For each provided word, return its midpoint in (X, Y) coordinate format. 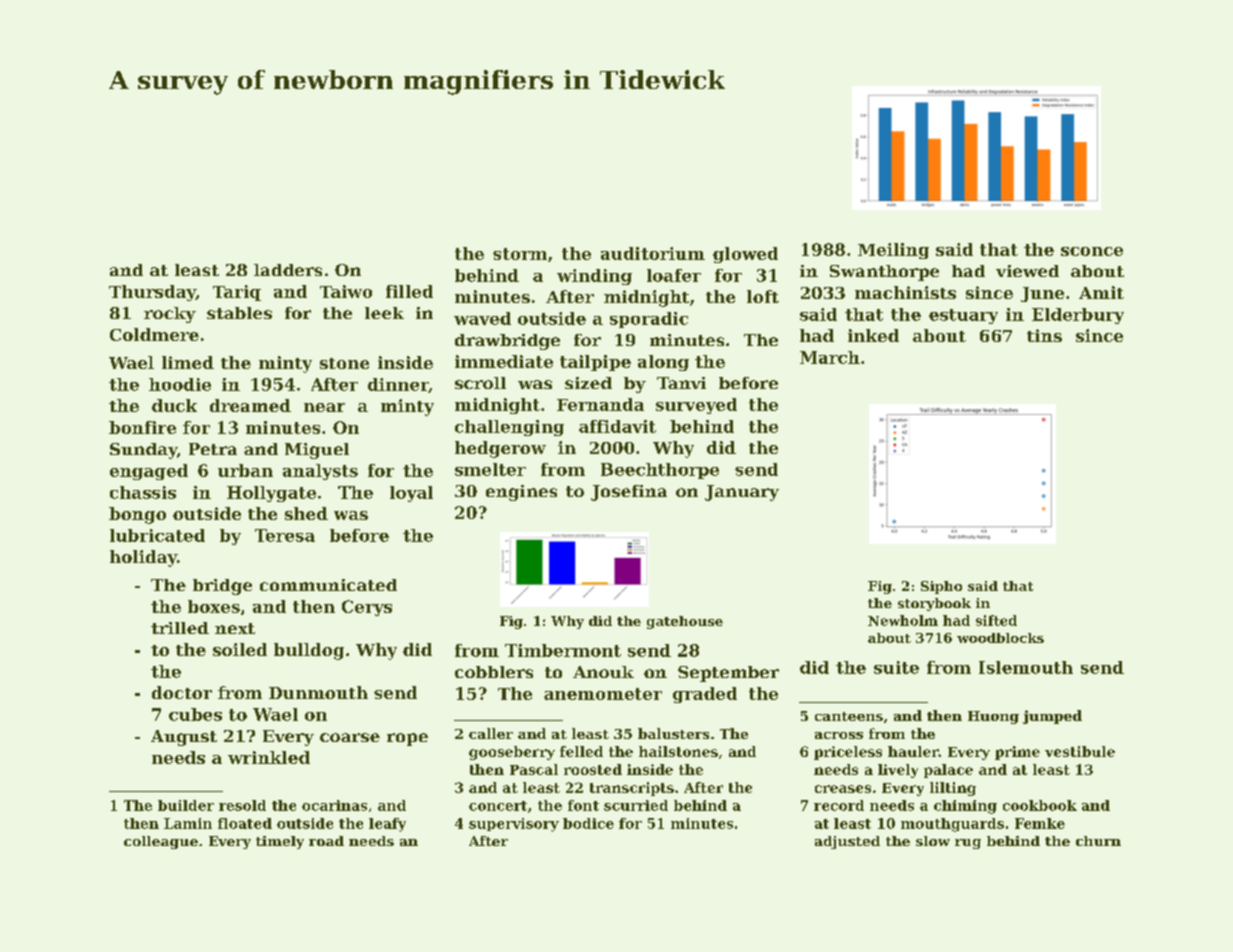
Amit (1101, 292)
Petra (213, 449)
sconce (1092, 251)
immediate (504, 361)
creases (843, 789)
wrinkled (269, 757)
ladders (288, 270)
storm (520, 254)
